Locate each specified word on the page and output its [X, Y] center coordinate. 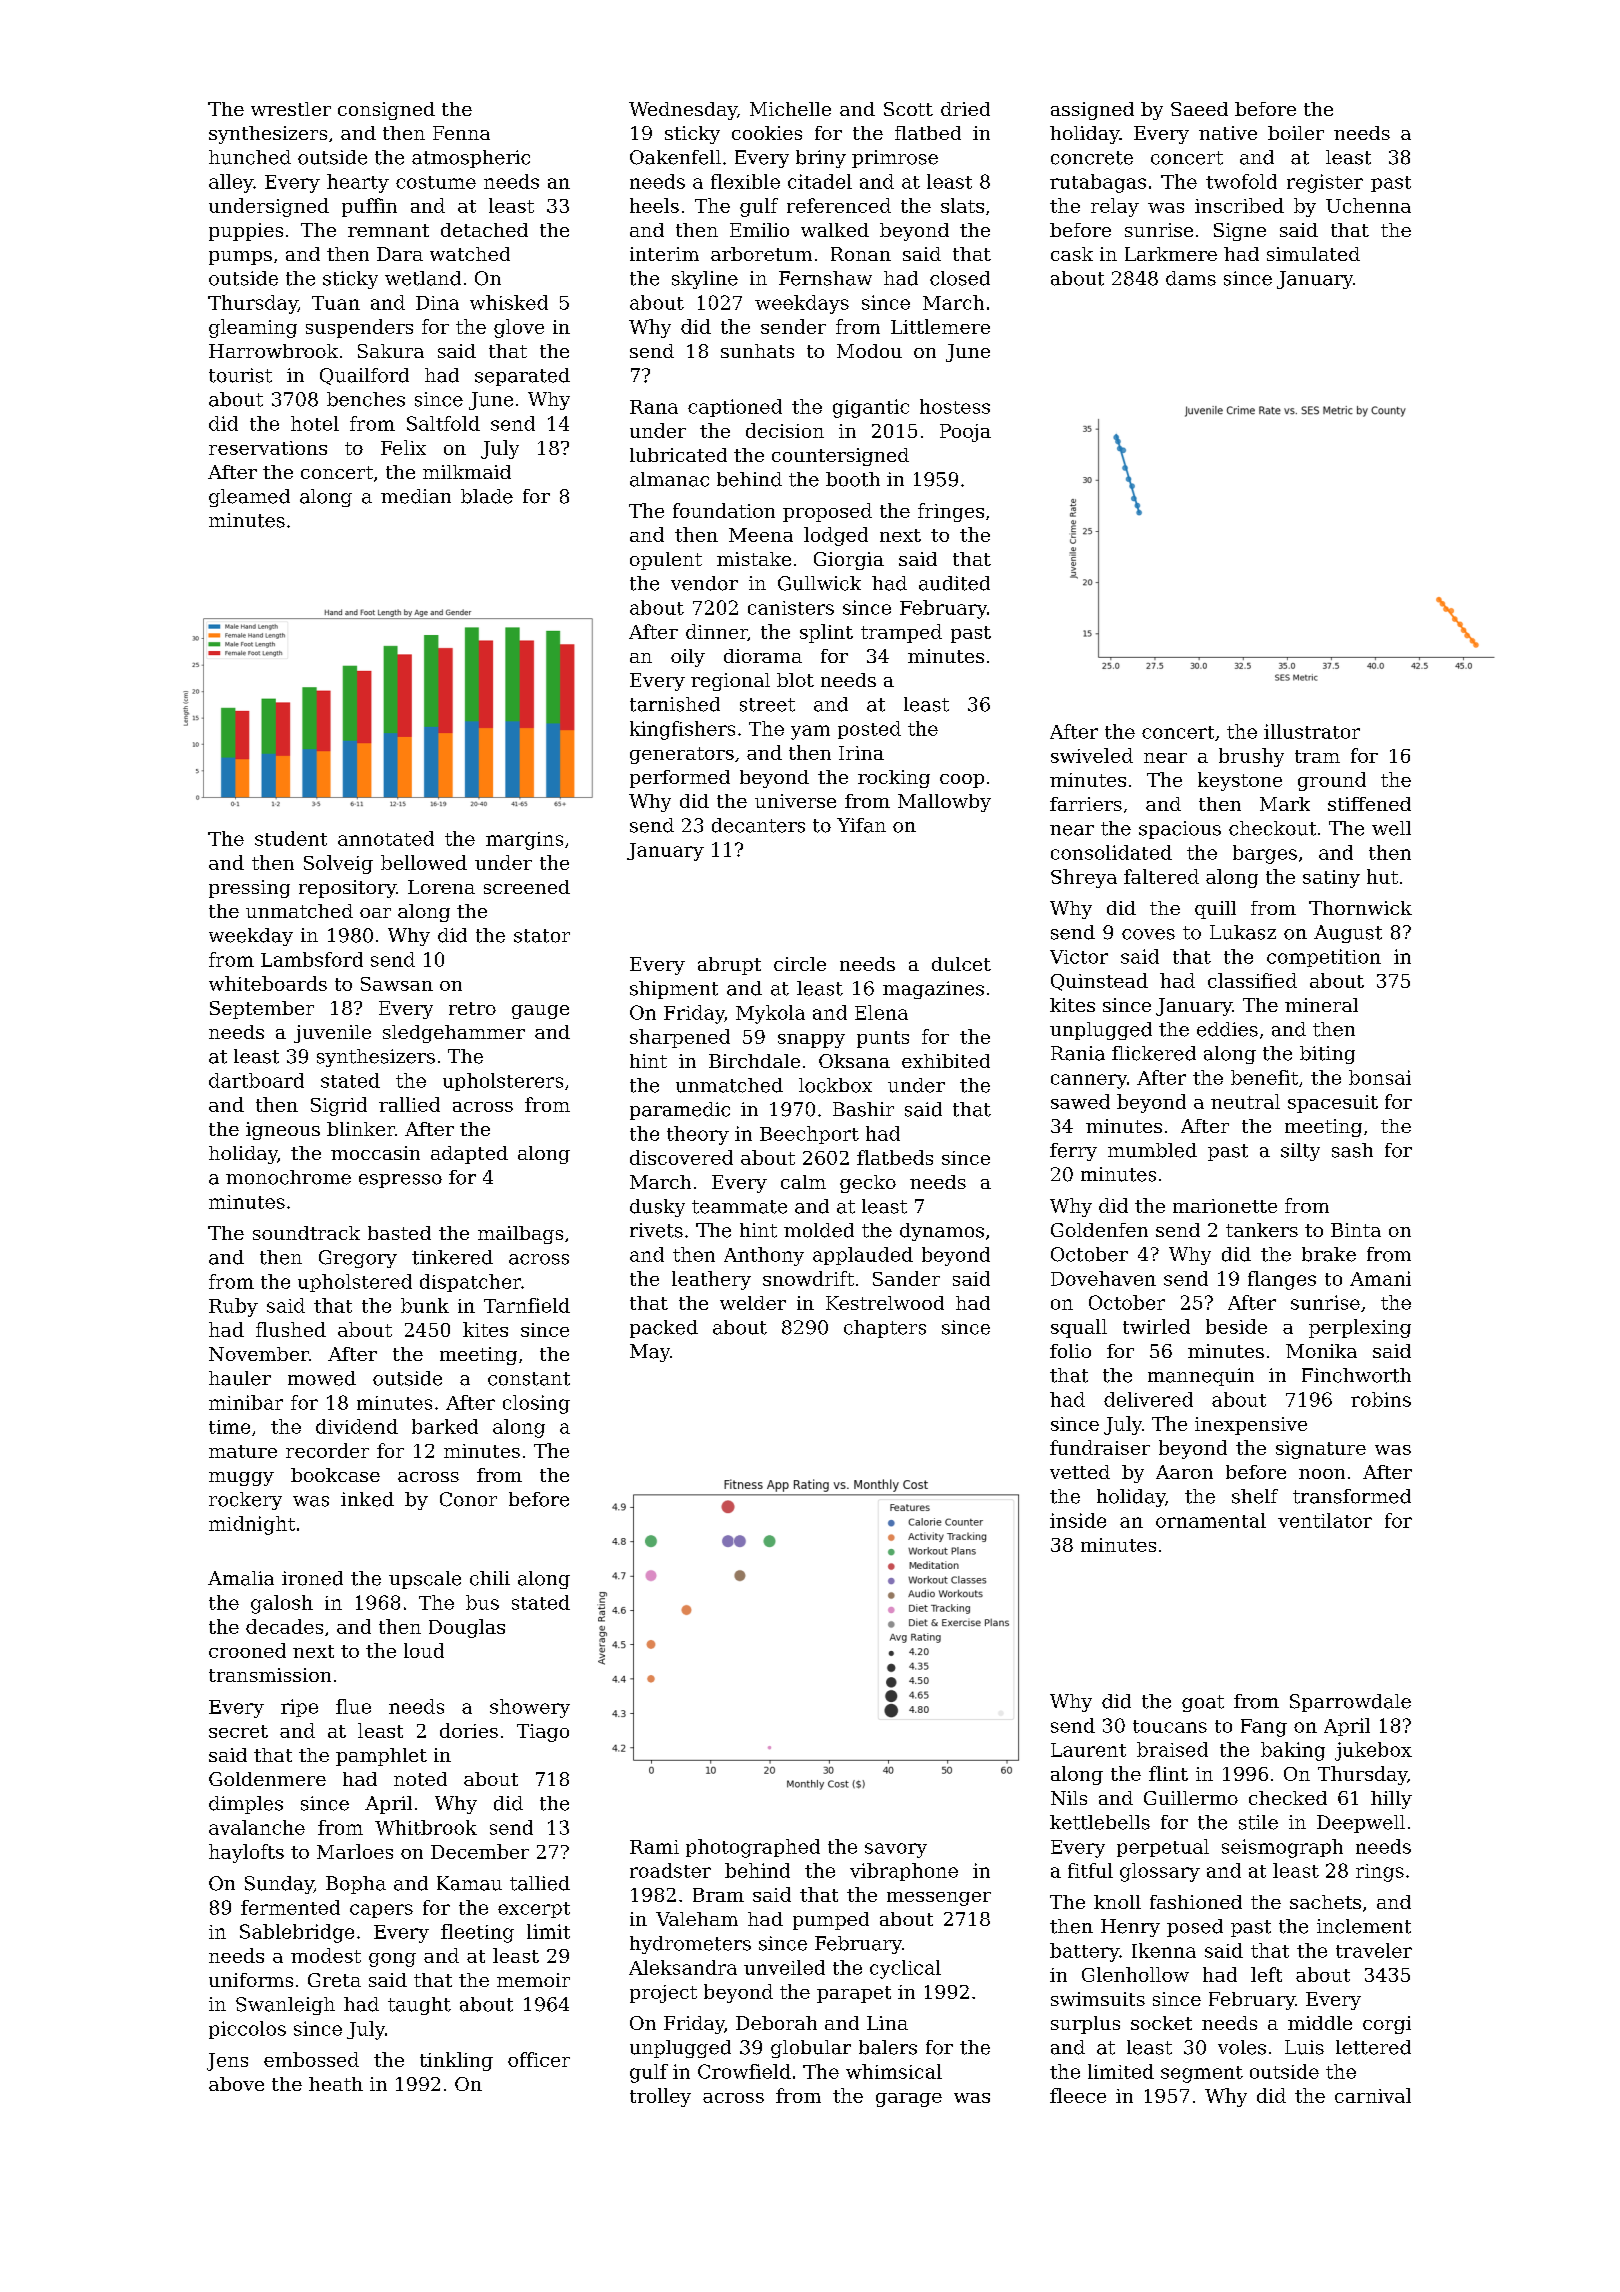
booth [853, 479]
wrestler [291, 109]
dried [965, 109]
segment [1202, 2074]
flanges [1282, 1280]
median [416, 496]
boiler [1296, 133]
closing [536, 1404]
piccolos [247, 2030]
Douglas [467, 1628]
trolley [660, 2097]
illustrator [1312, 731]
